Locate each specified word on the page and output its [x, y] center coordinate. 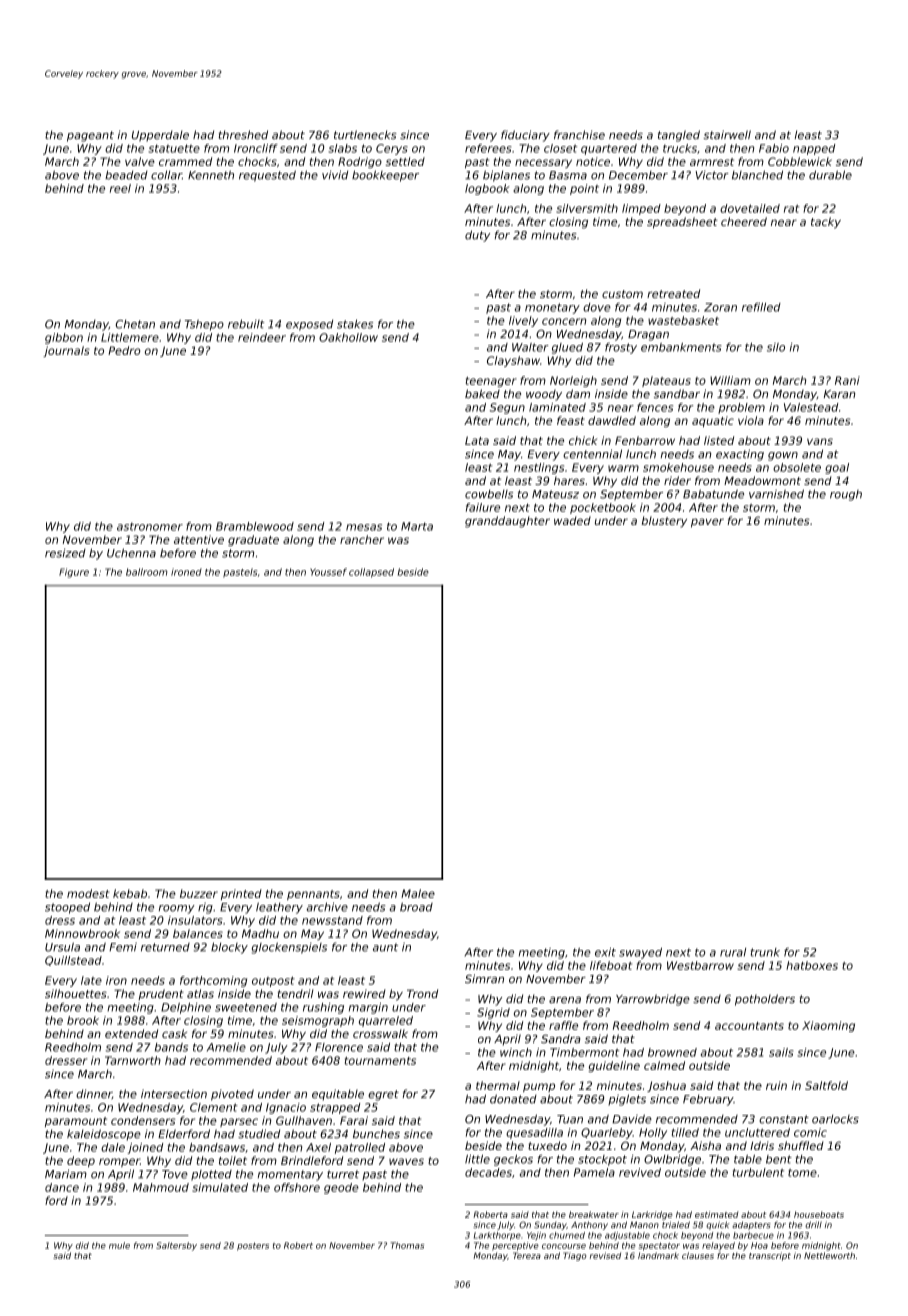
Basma [568, 175]
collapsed [371, 573]
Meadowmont [762, 480]
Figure [74, 573]
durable [830, 175]
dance [62, 1187]
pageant [90, 136]
